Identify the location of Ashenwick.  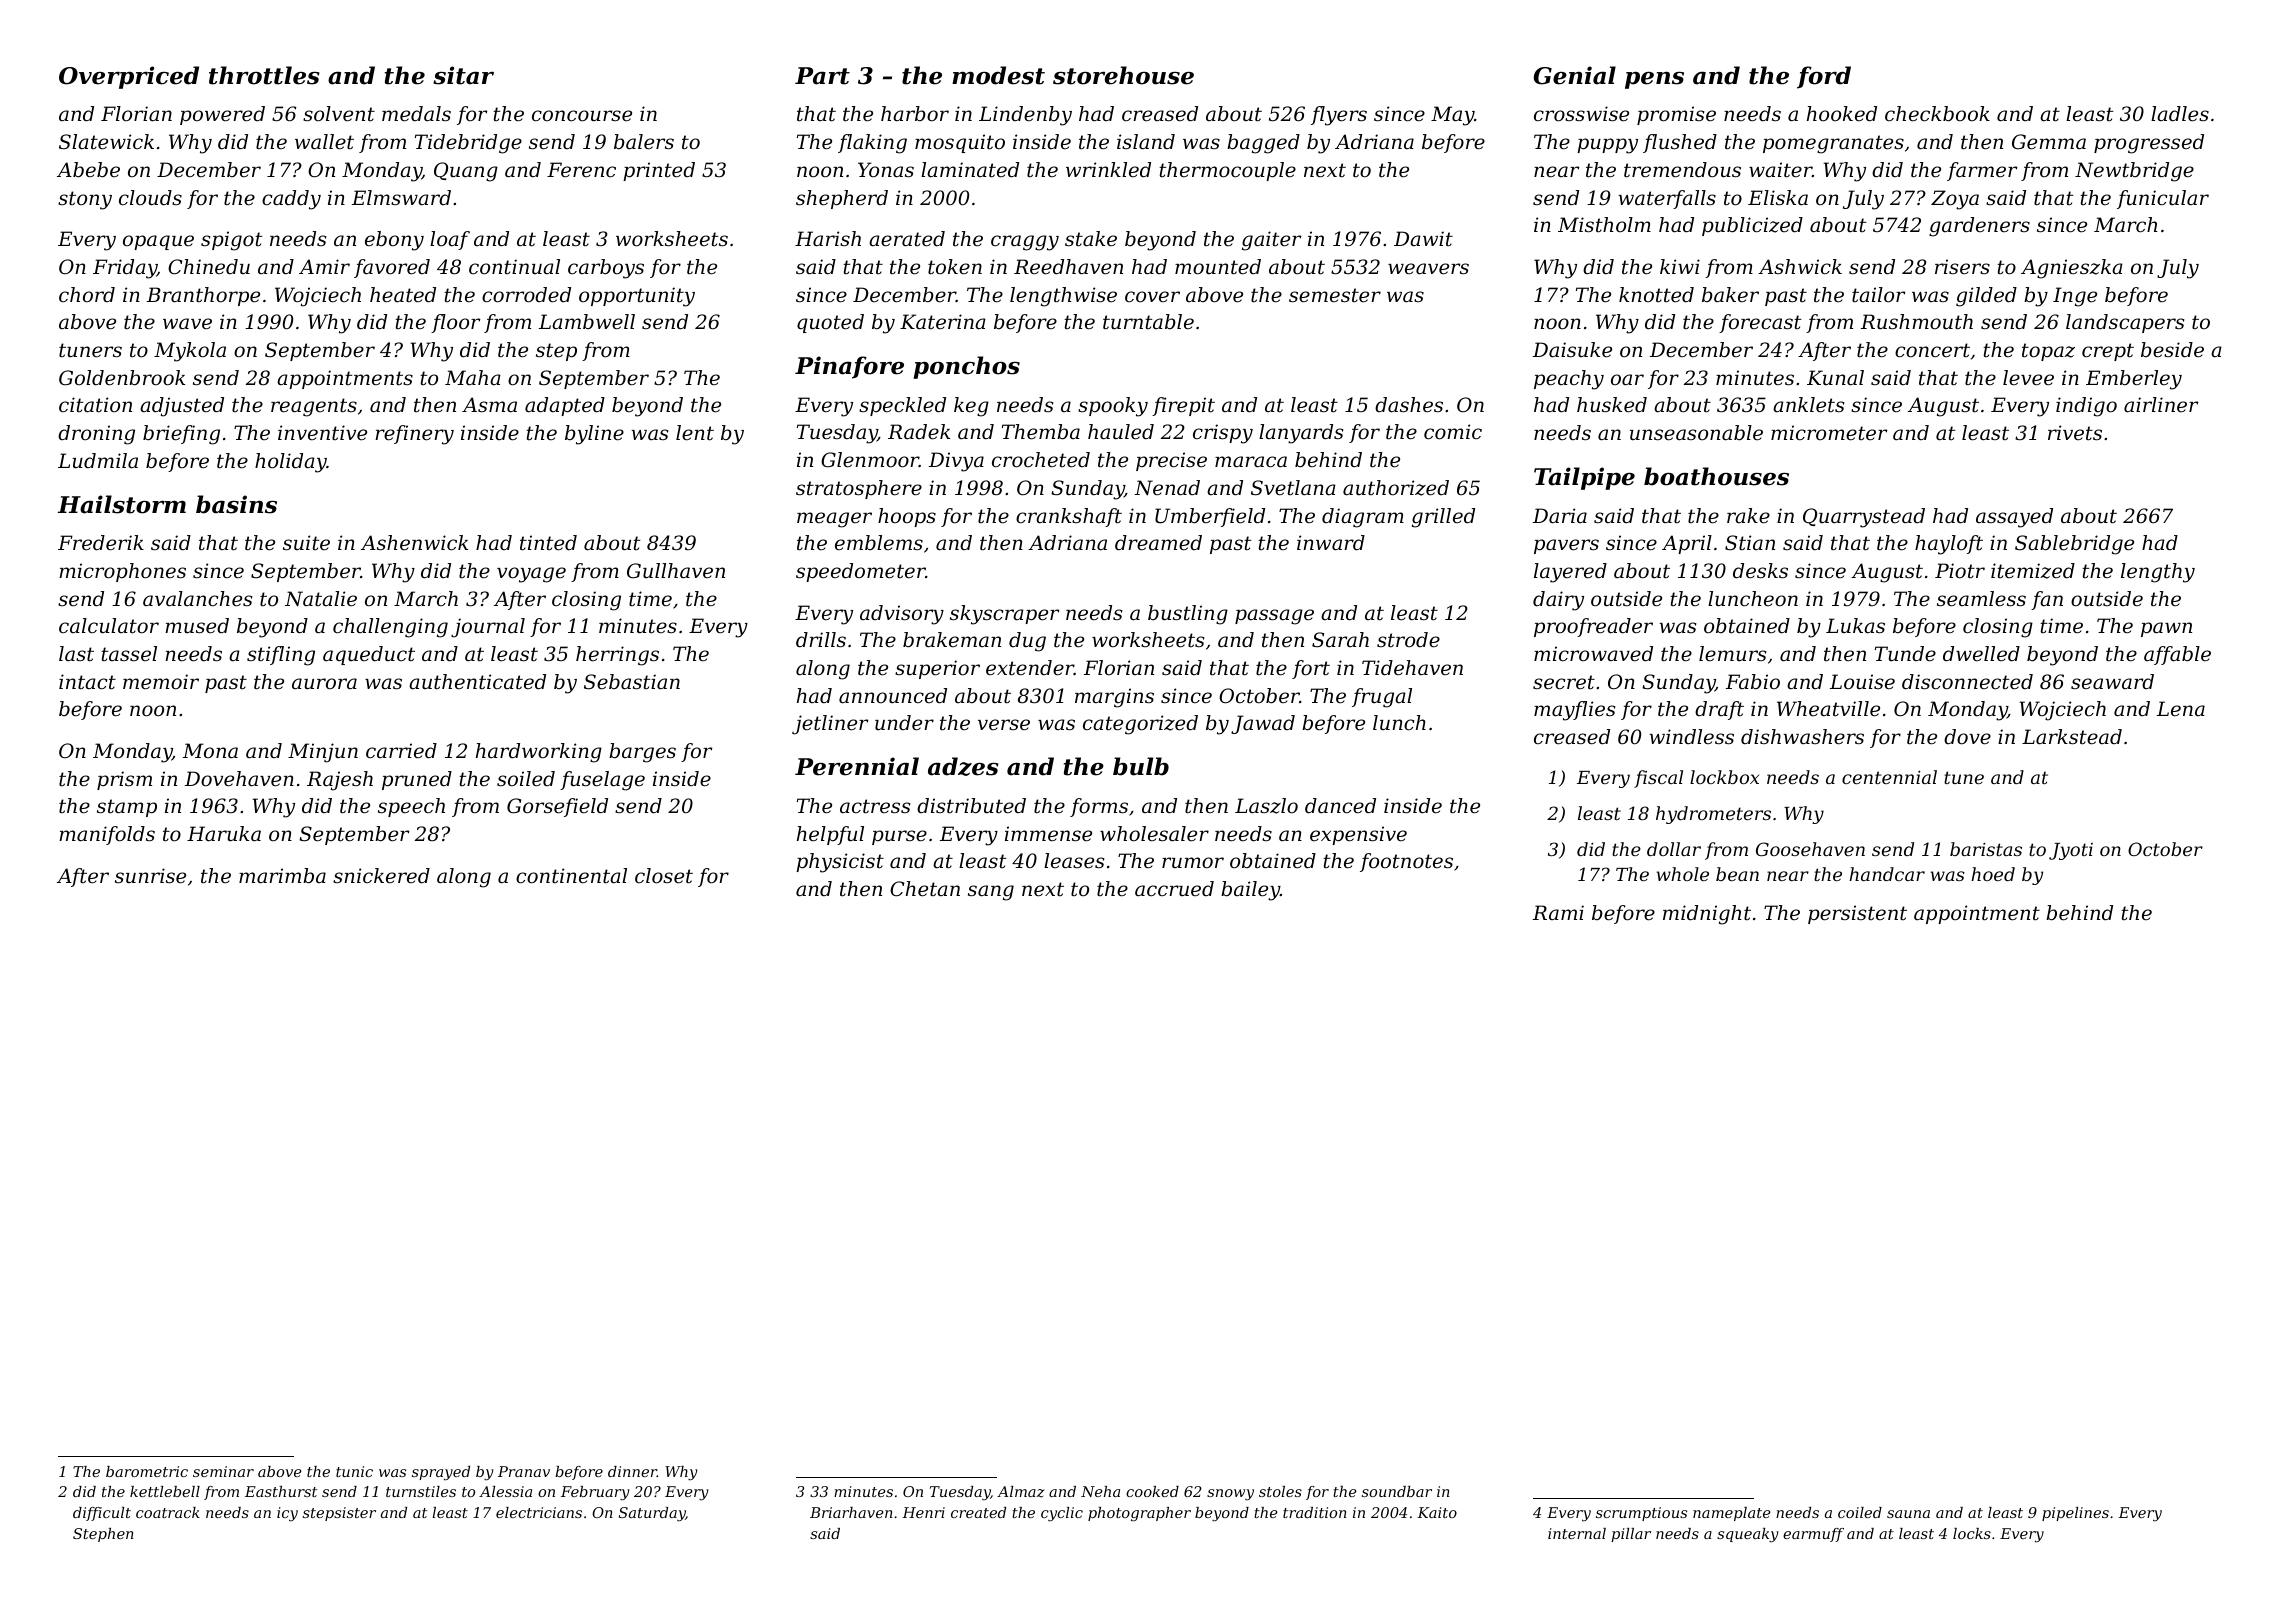
(414, 543).
